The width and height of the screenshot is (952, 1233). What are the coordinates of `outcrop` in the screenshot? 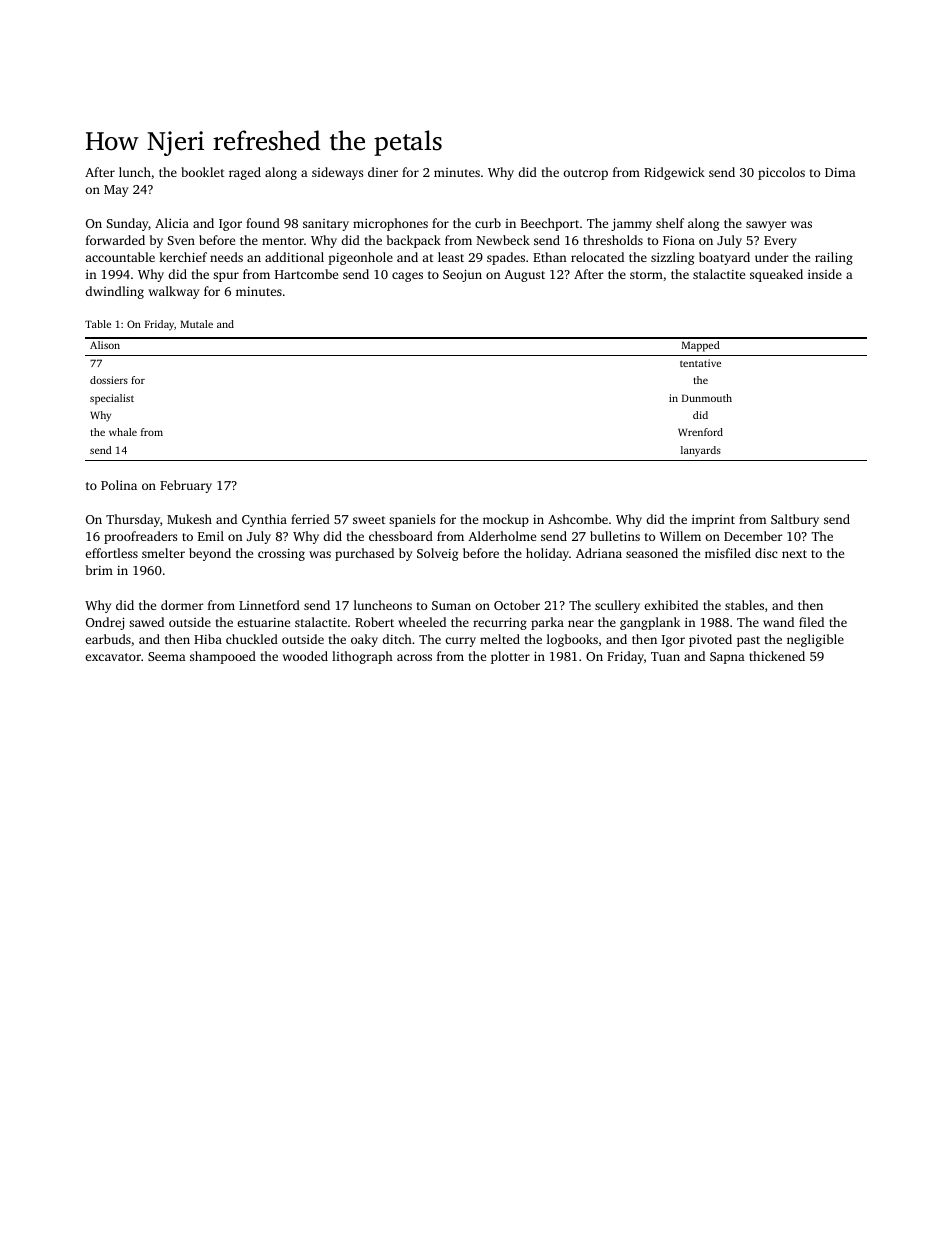 It's located at (585, 174).
